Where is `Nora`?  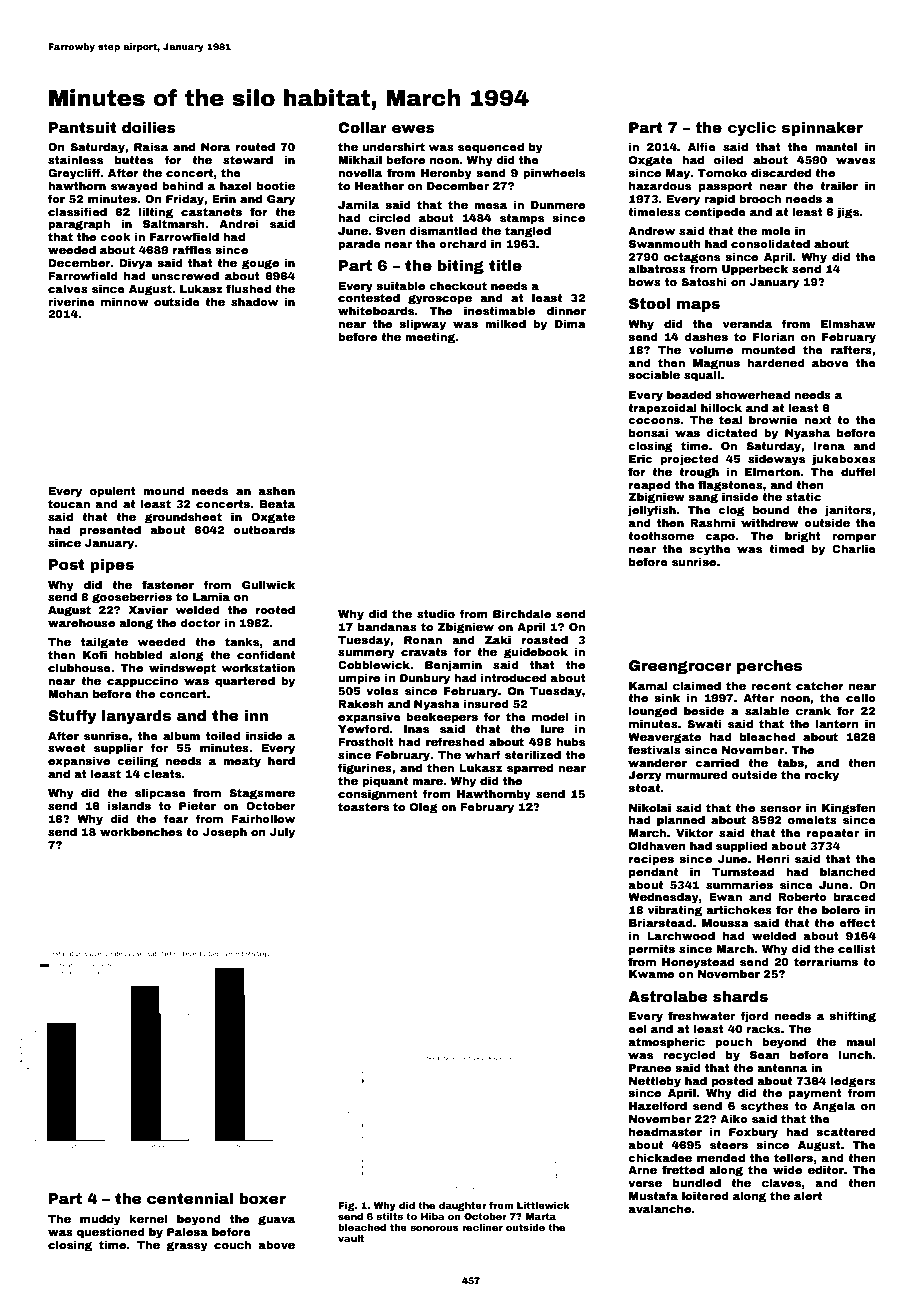 Nora is located at coordinates (215, 147).
